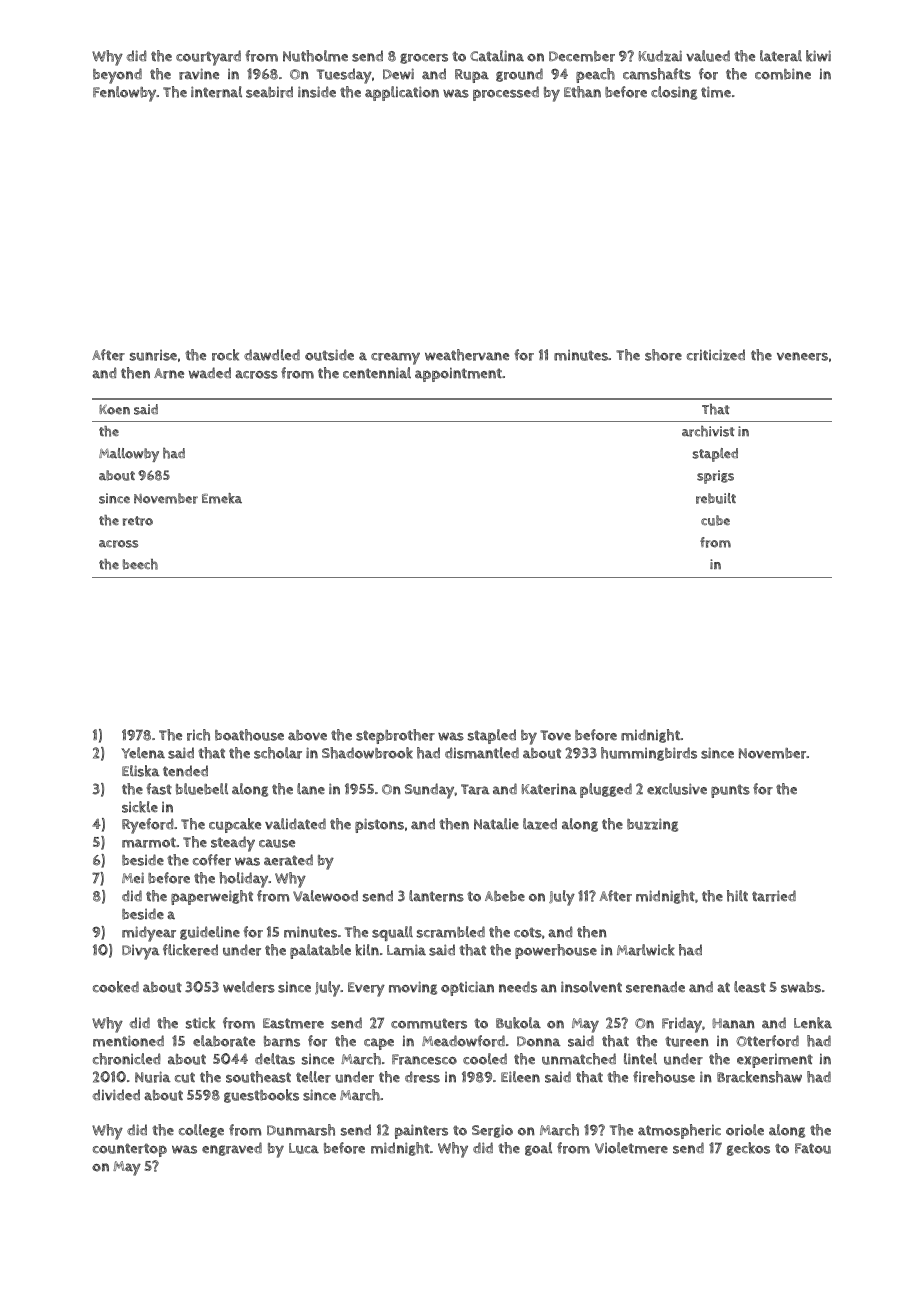 This image has height=1308, width=924. Describe the element at coordinates (730, 791) in the image. I see `punts` at that location.
